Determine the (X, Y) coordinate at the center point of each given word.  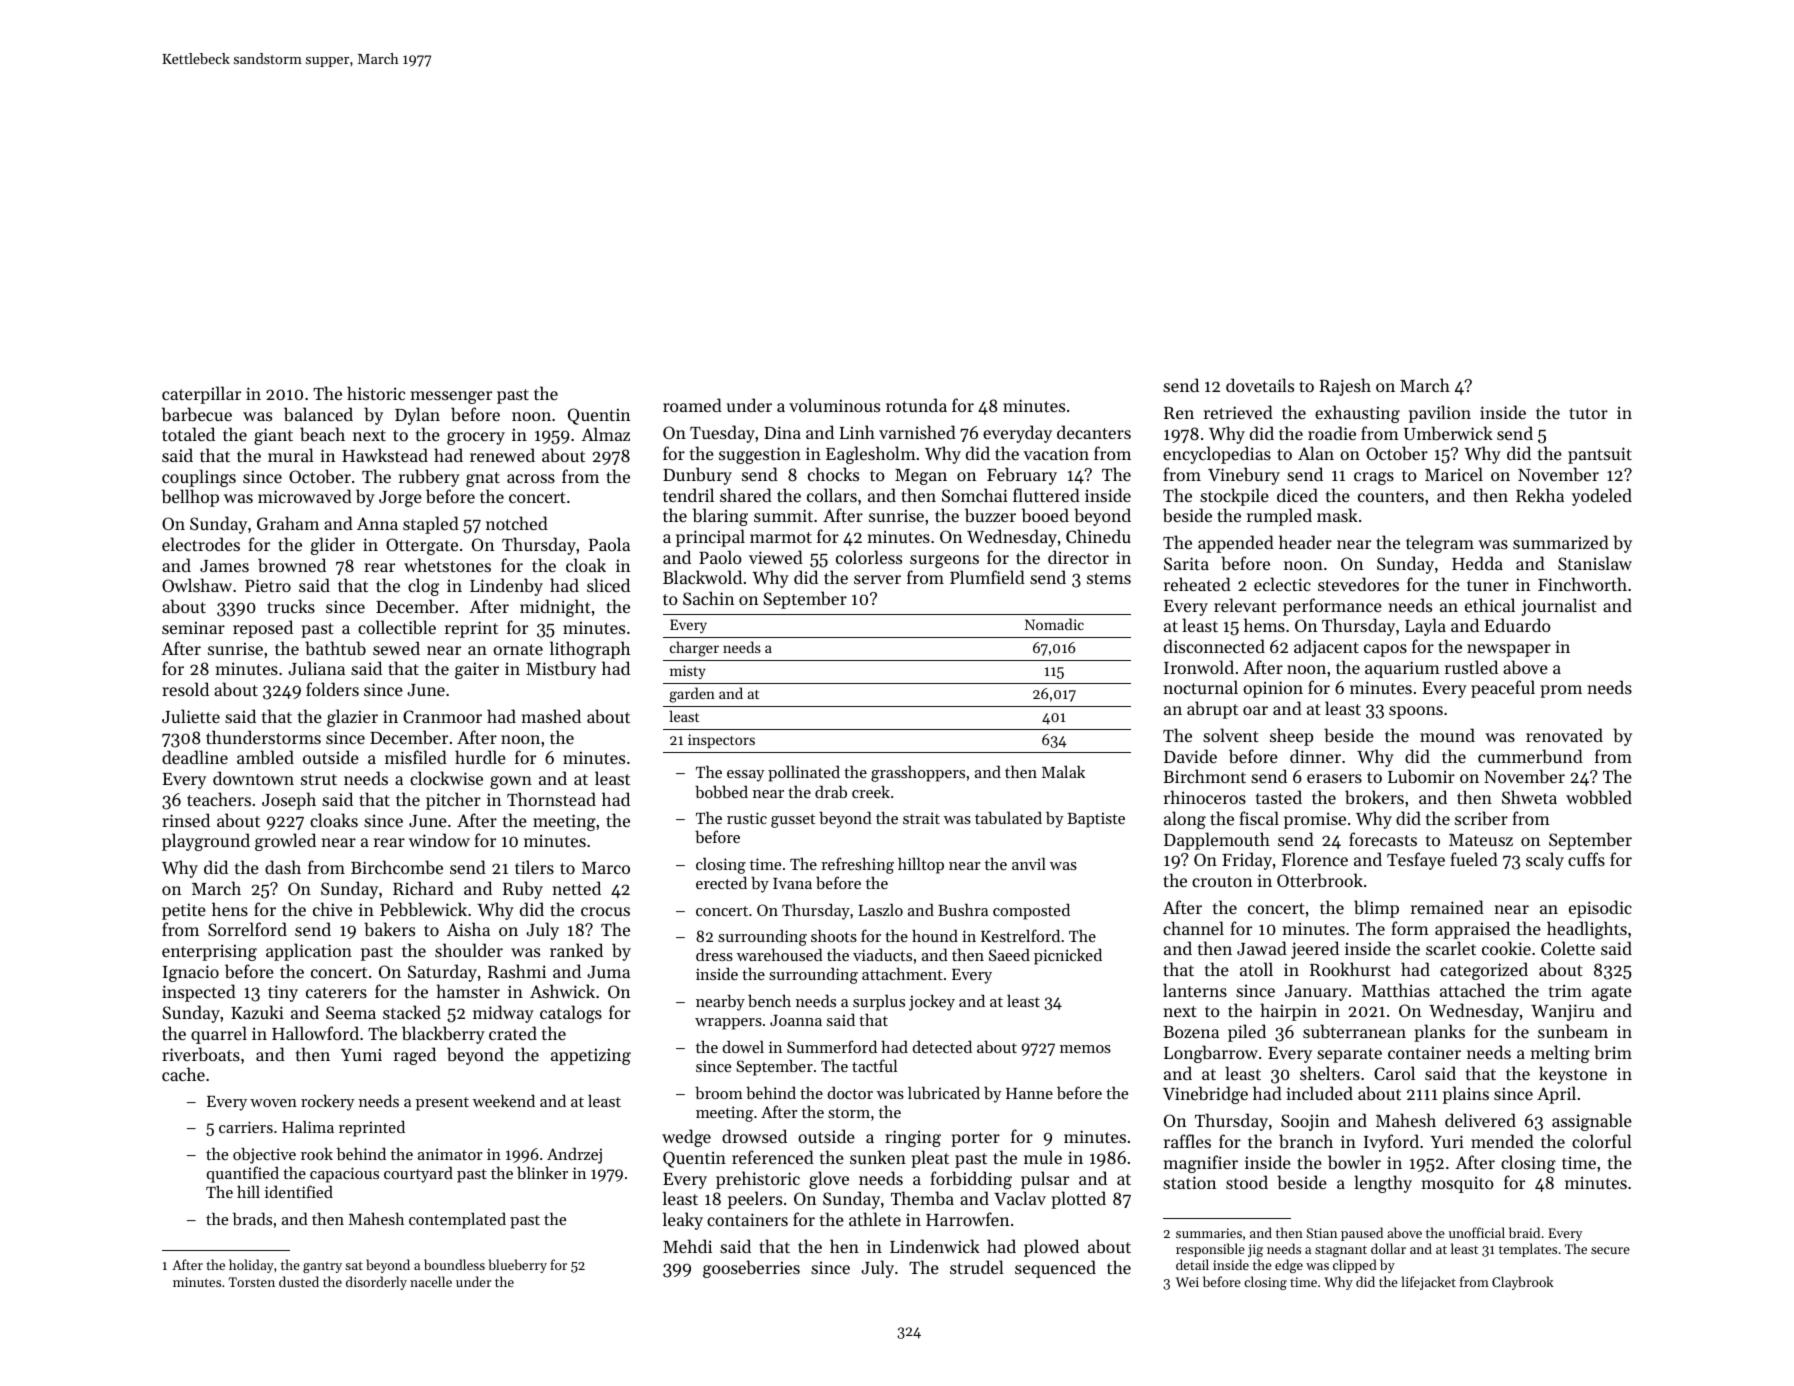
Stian (1322, 1233)
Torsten (252, 1282)
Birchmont (1204, 776)
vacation (1056, 453)
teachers (219, 799)
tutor (1588, 413)
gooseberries (751, 1269)
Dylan (417, 416)
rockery (327, 1102)
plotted (1078, 1200)
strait (921, 818)
